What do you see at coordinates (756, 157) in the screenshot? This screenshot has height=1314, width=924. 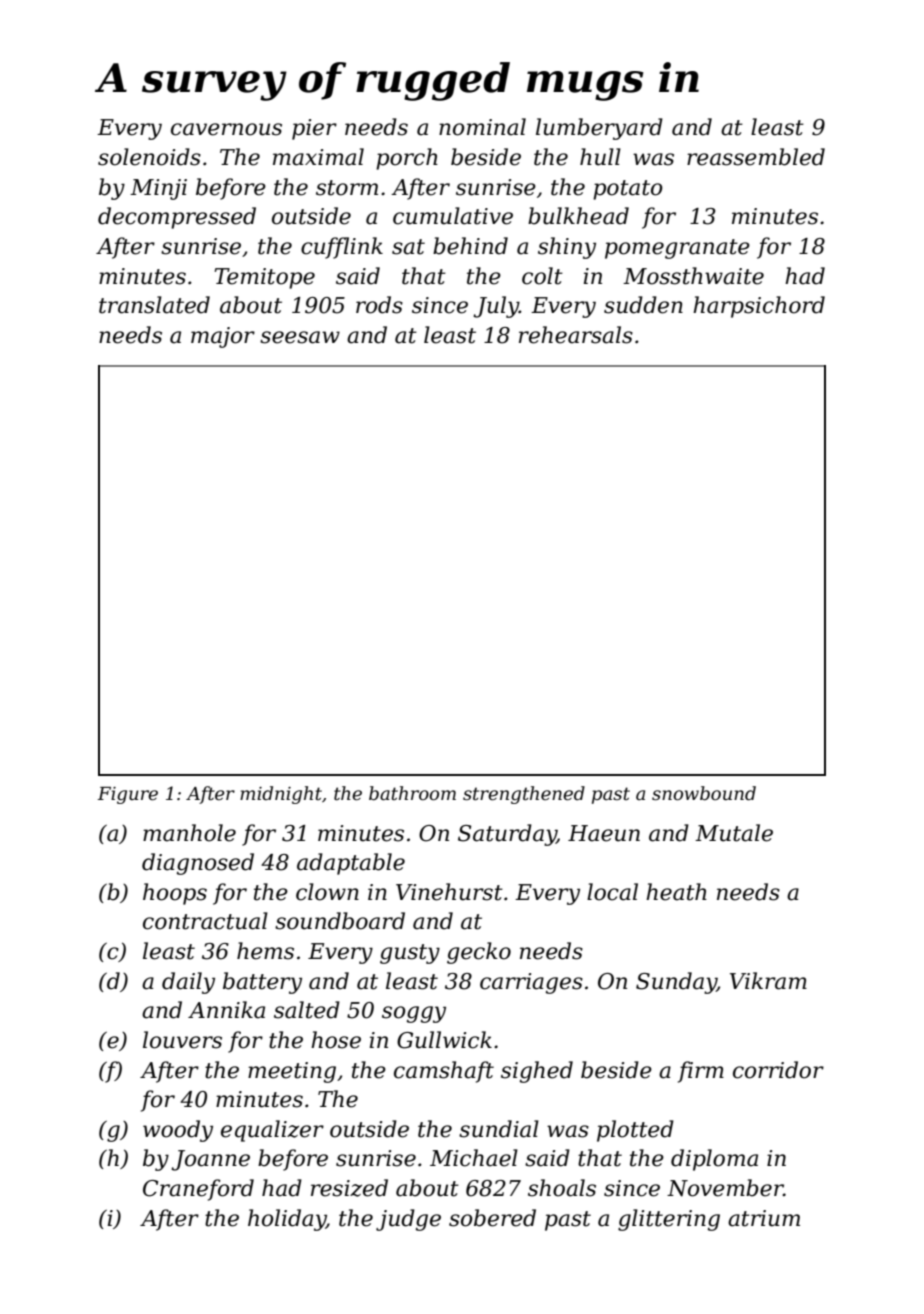 I see `reassembled` at bounding box center [756, 157].
